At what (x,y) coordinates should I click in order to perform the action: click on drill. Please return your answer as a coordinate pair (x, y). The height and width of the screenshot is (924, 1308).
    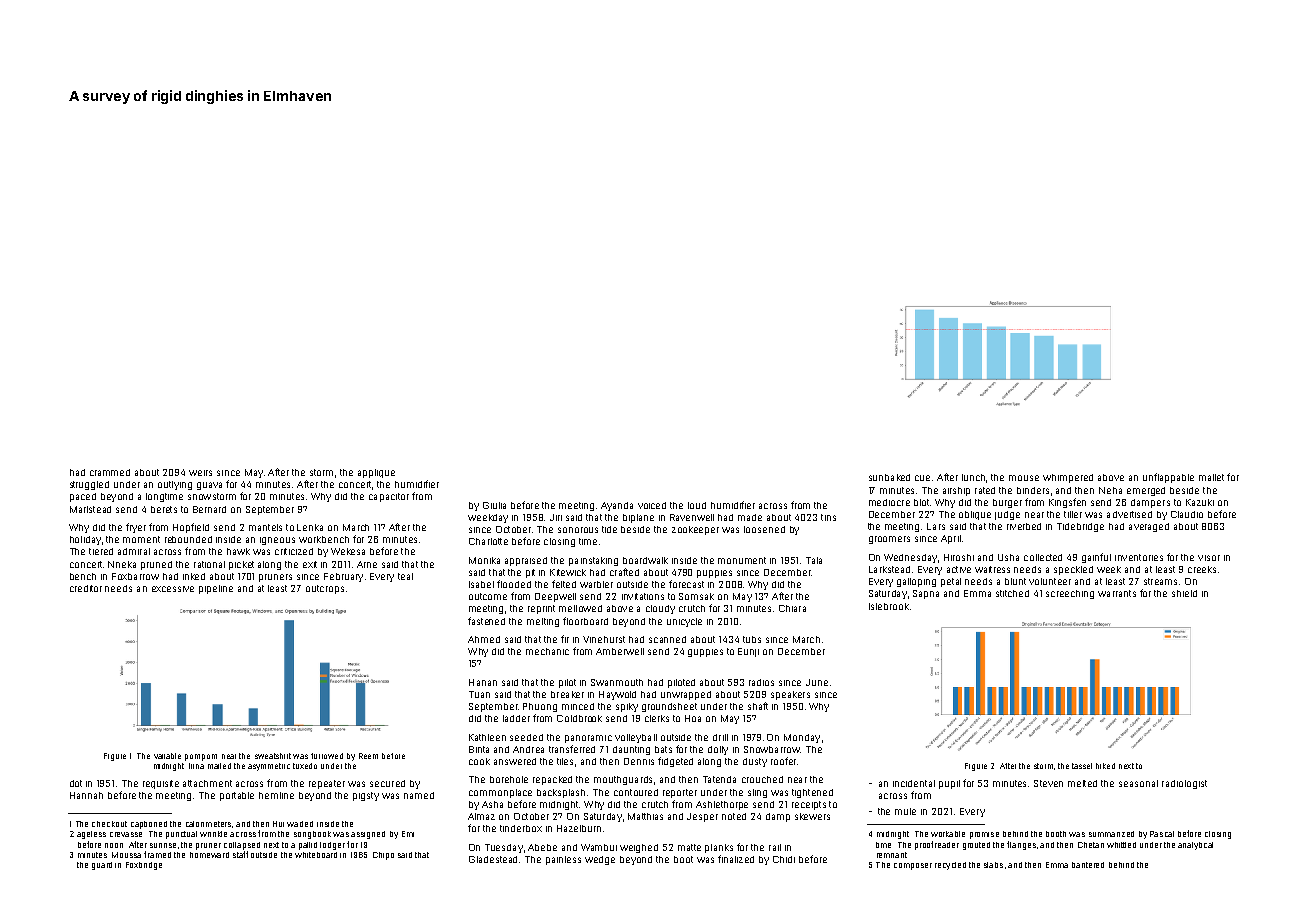
    Looking at the image, I should click on (720, 737).
